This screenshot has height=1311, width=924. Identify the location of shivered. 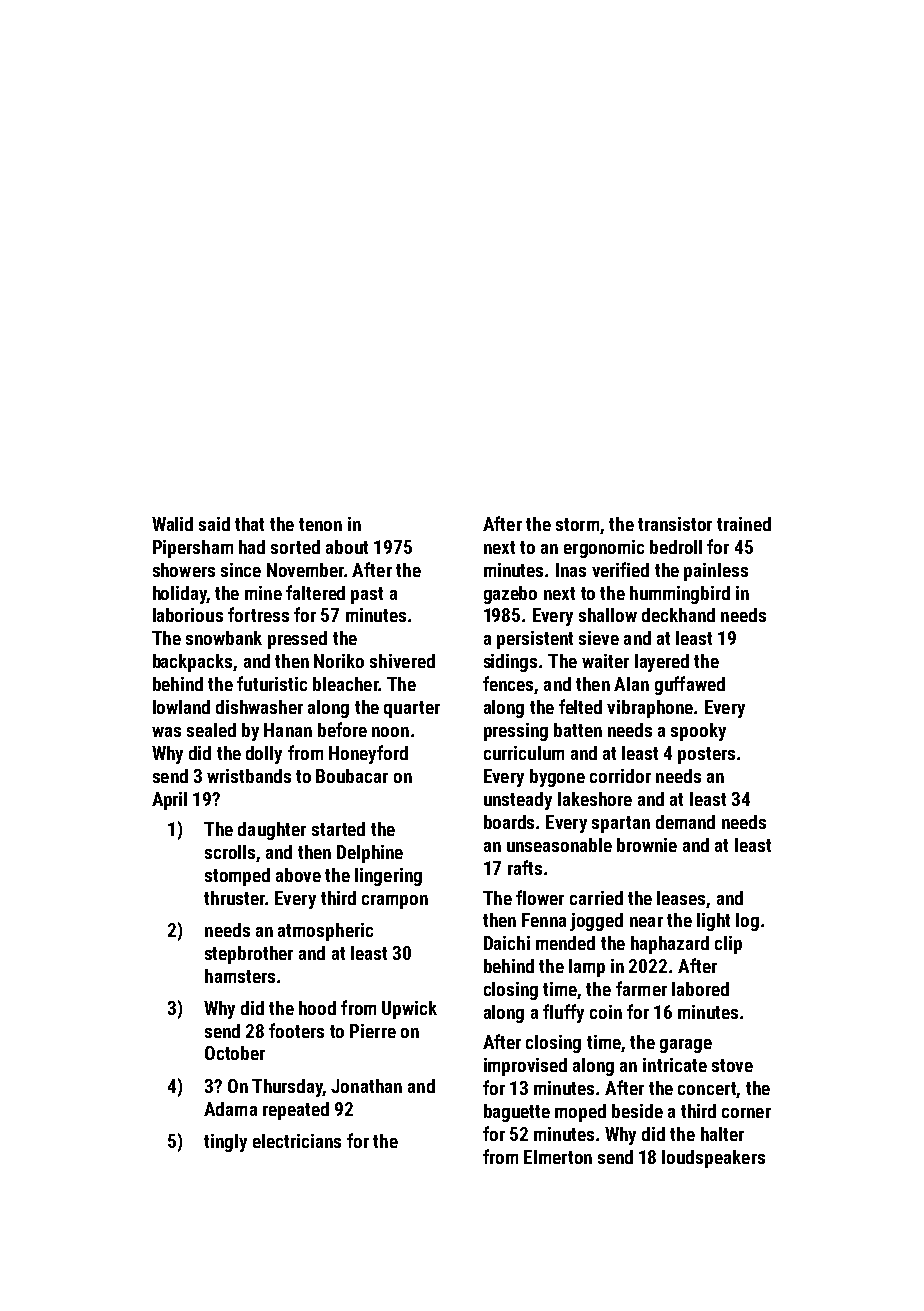
(402, 661).
